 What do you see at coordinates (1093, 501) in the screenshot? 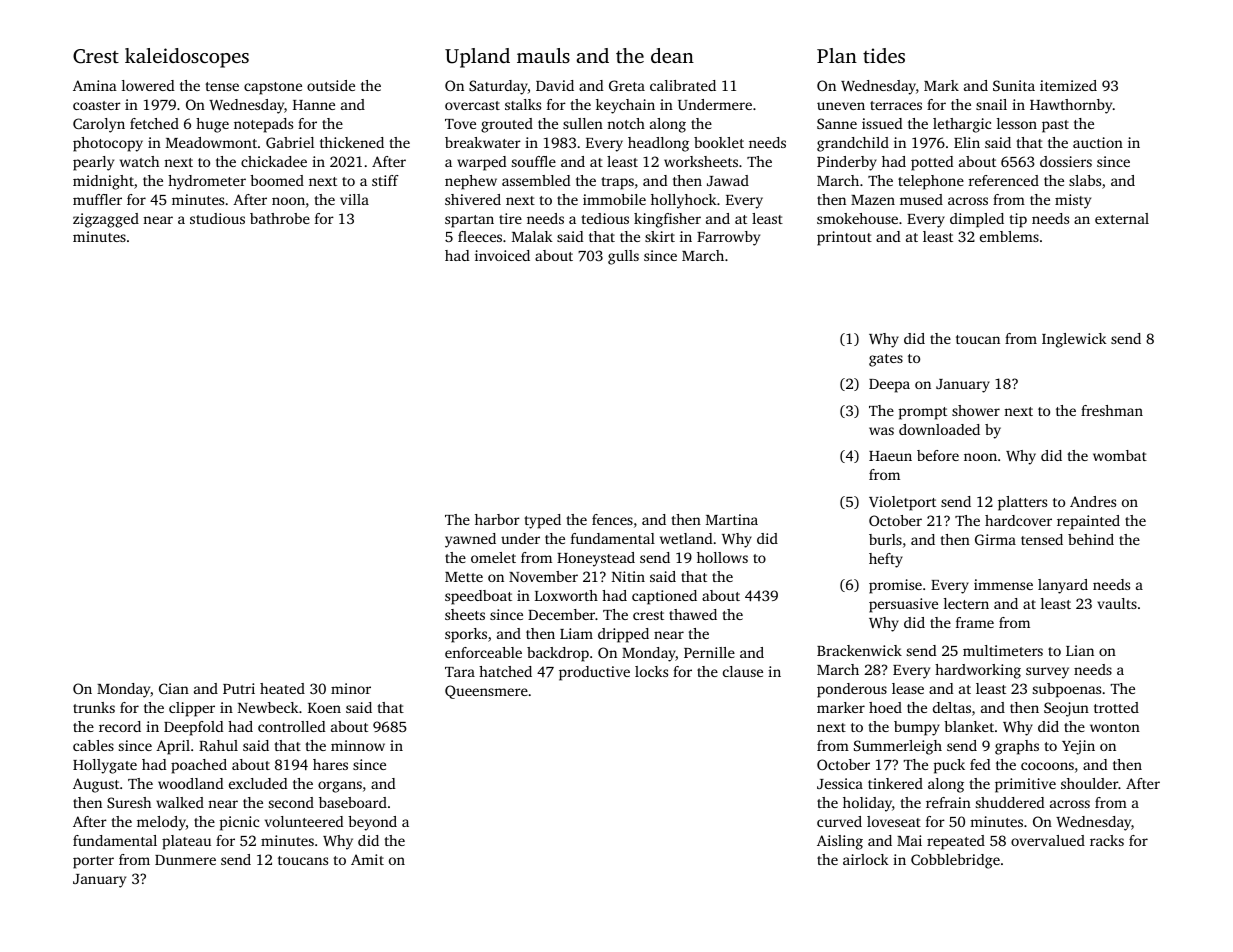
I see `Andres` at bounding box center [1093, 501].
